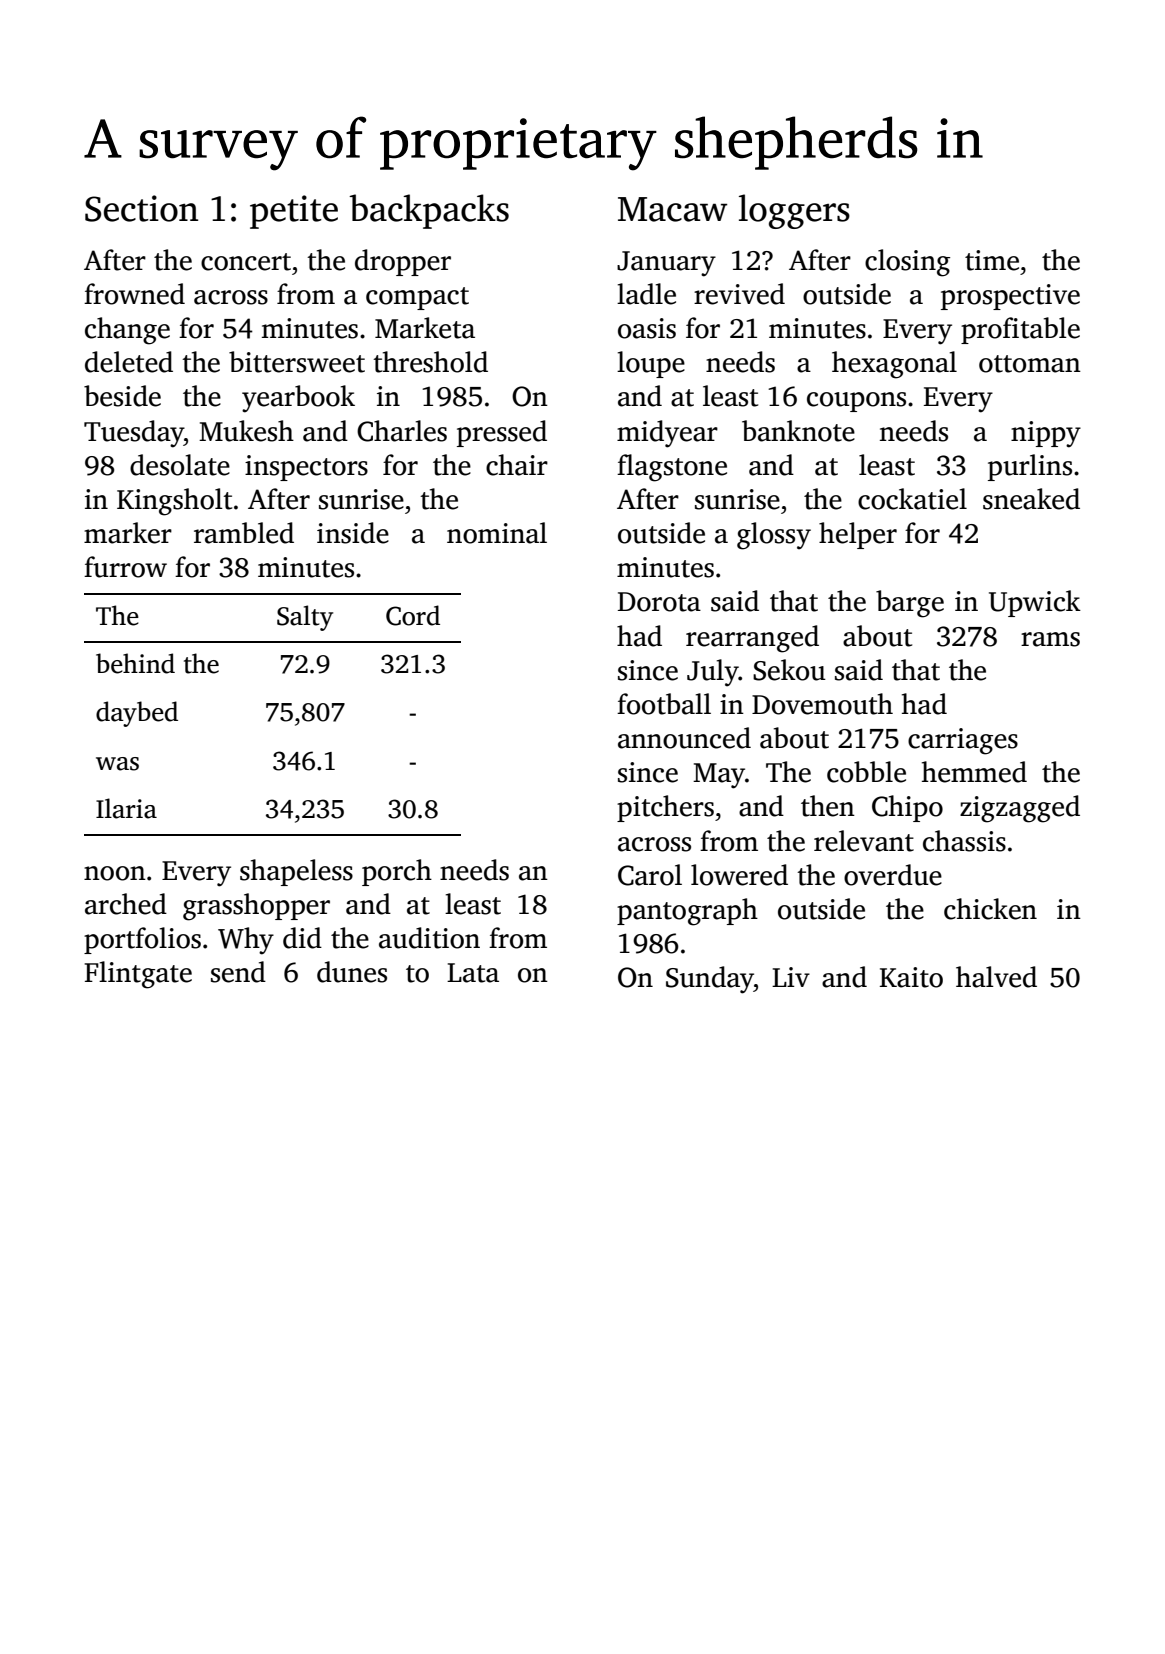  I want to click on Flintgate, so click(138, 975).
